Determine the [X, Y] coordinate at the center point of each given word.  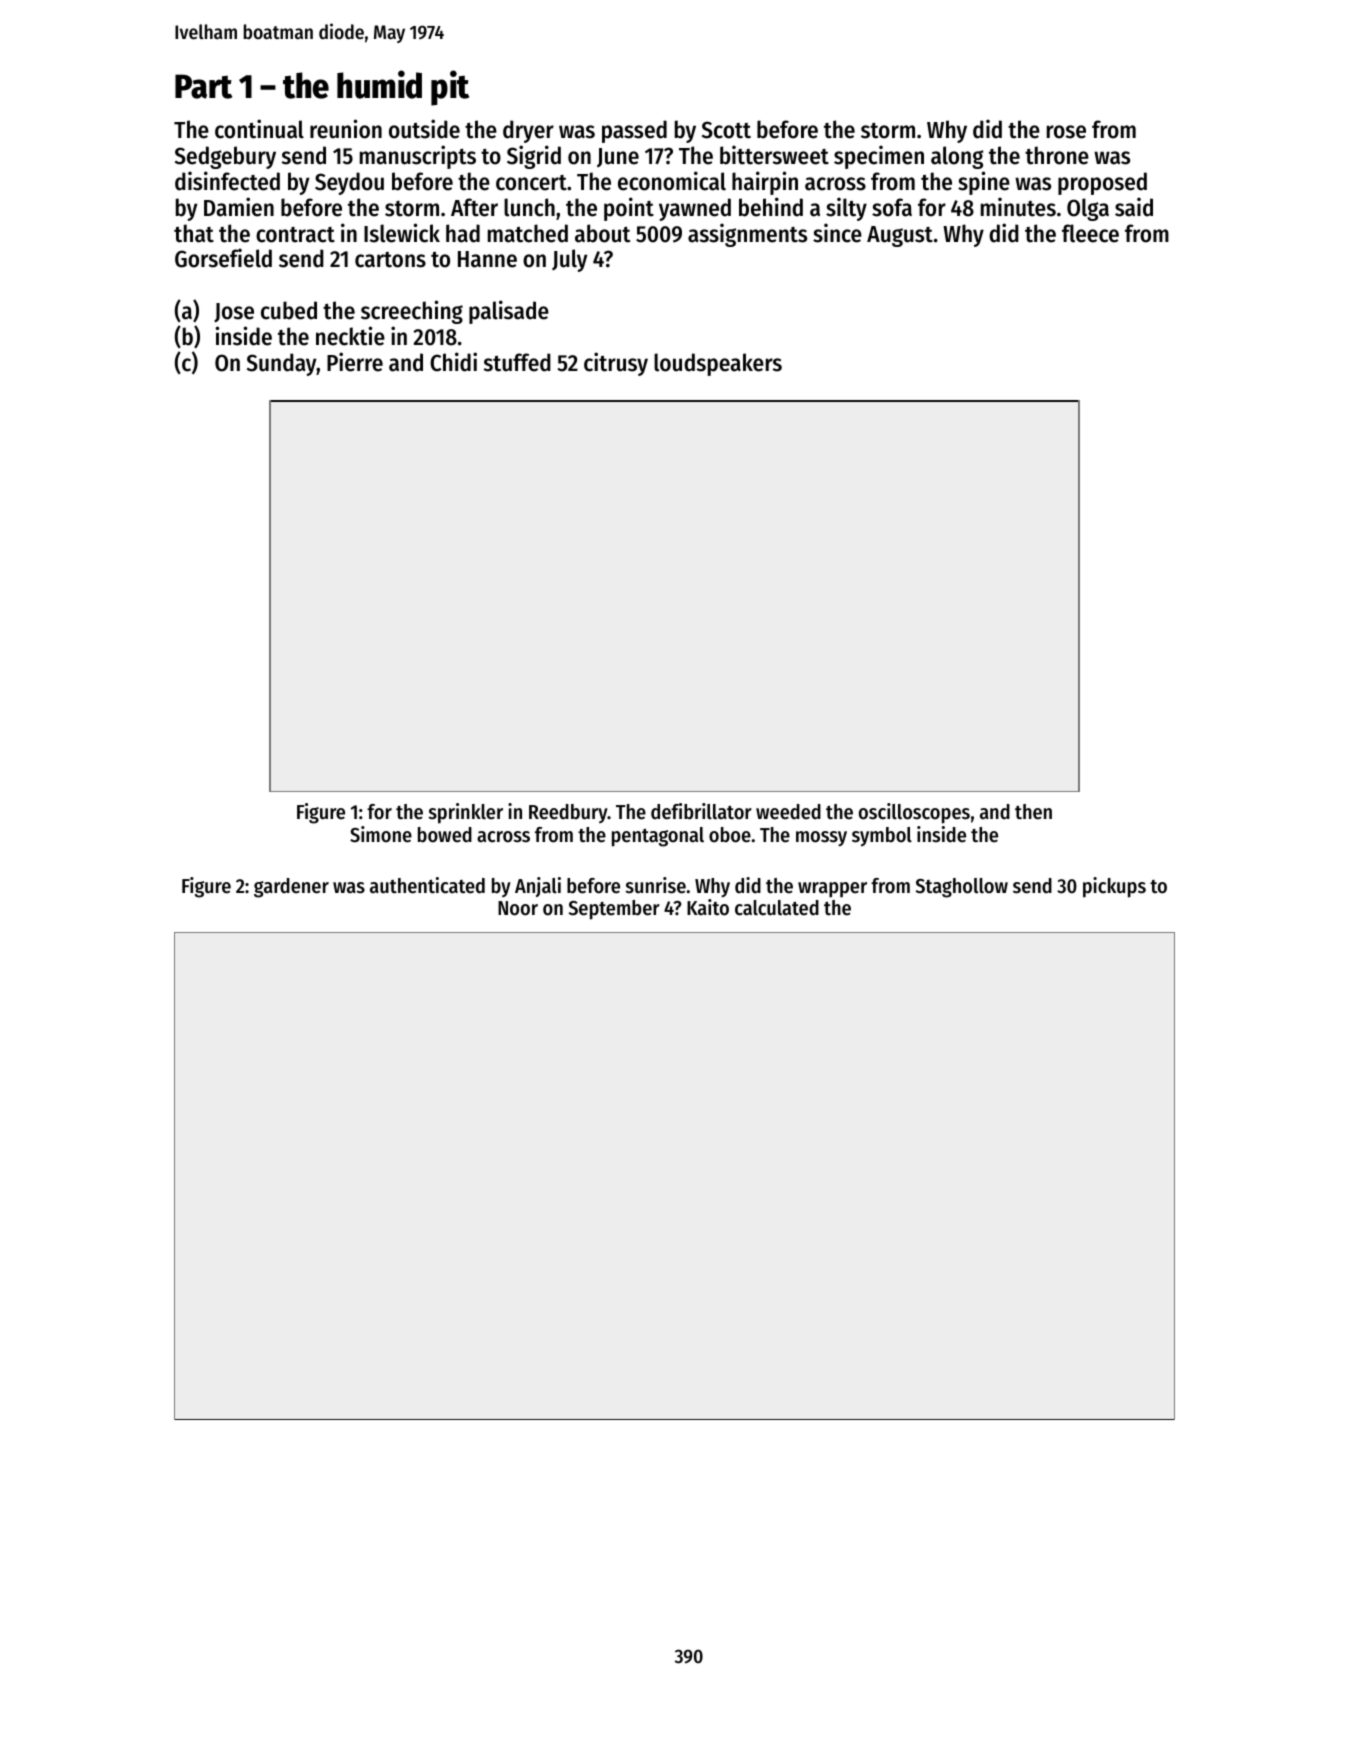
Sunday [282, 364]
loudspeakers [718, 364]
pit [450, 88]
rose [1066, 132]
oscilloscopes [914, 813]
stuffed [517, 362]
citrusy [616, 364]
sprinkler [466, 813]
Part [203, 86]
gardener [291, 888]
